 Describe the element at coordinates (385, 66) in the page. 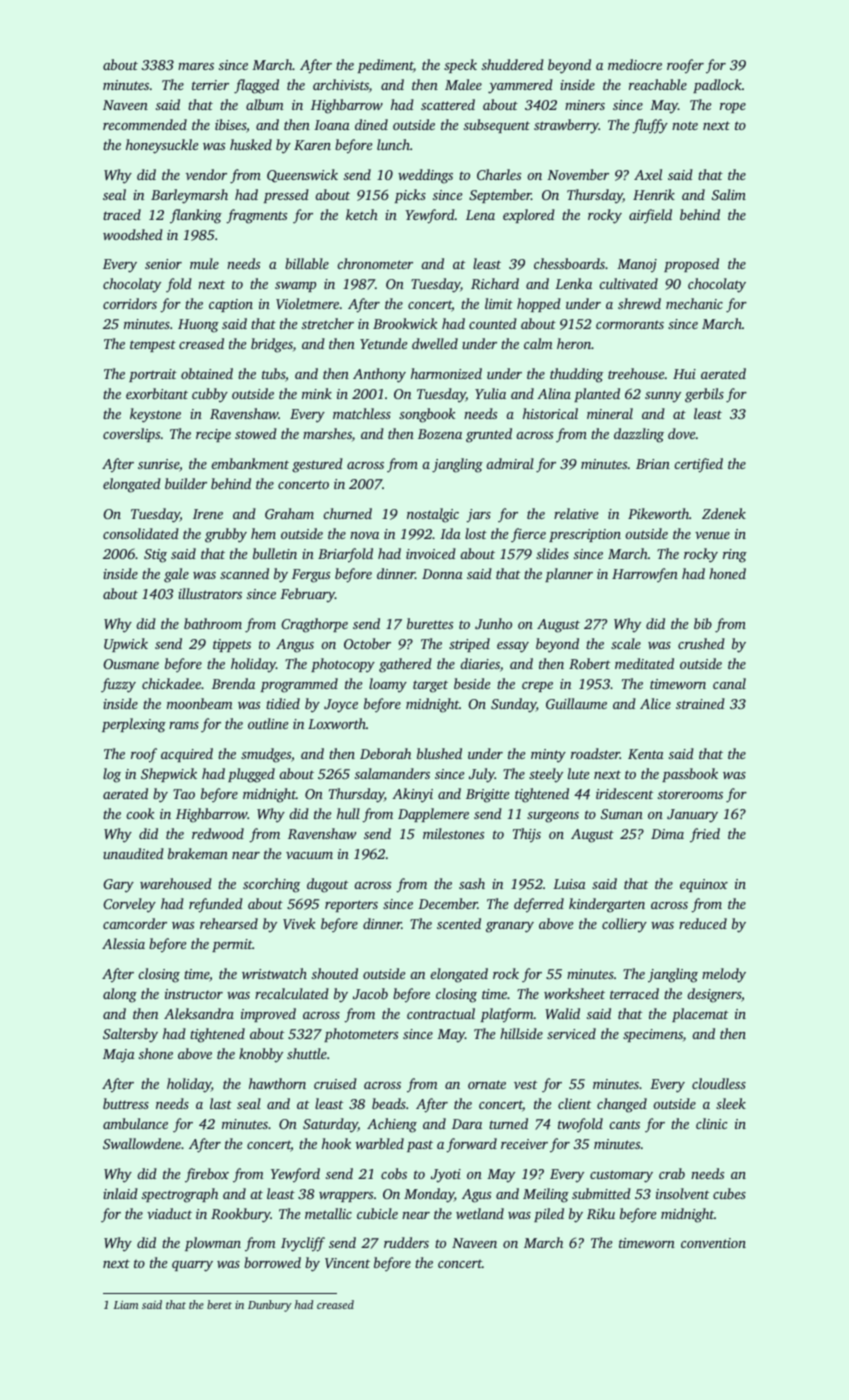

I see `pediment` at that location.
